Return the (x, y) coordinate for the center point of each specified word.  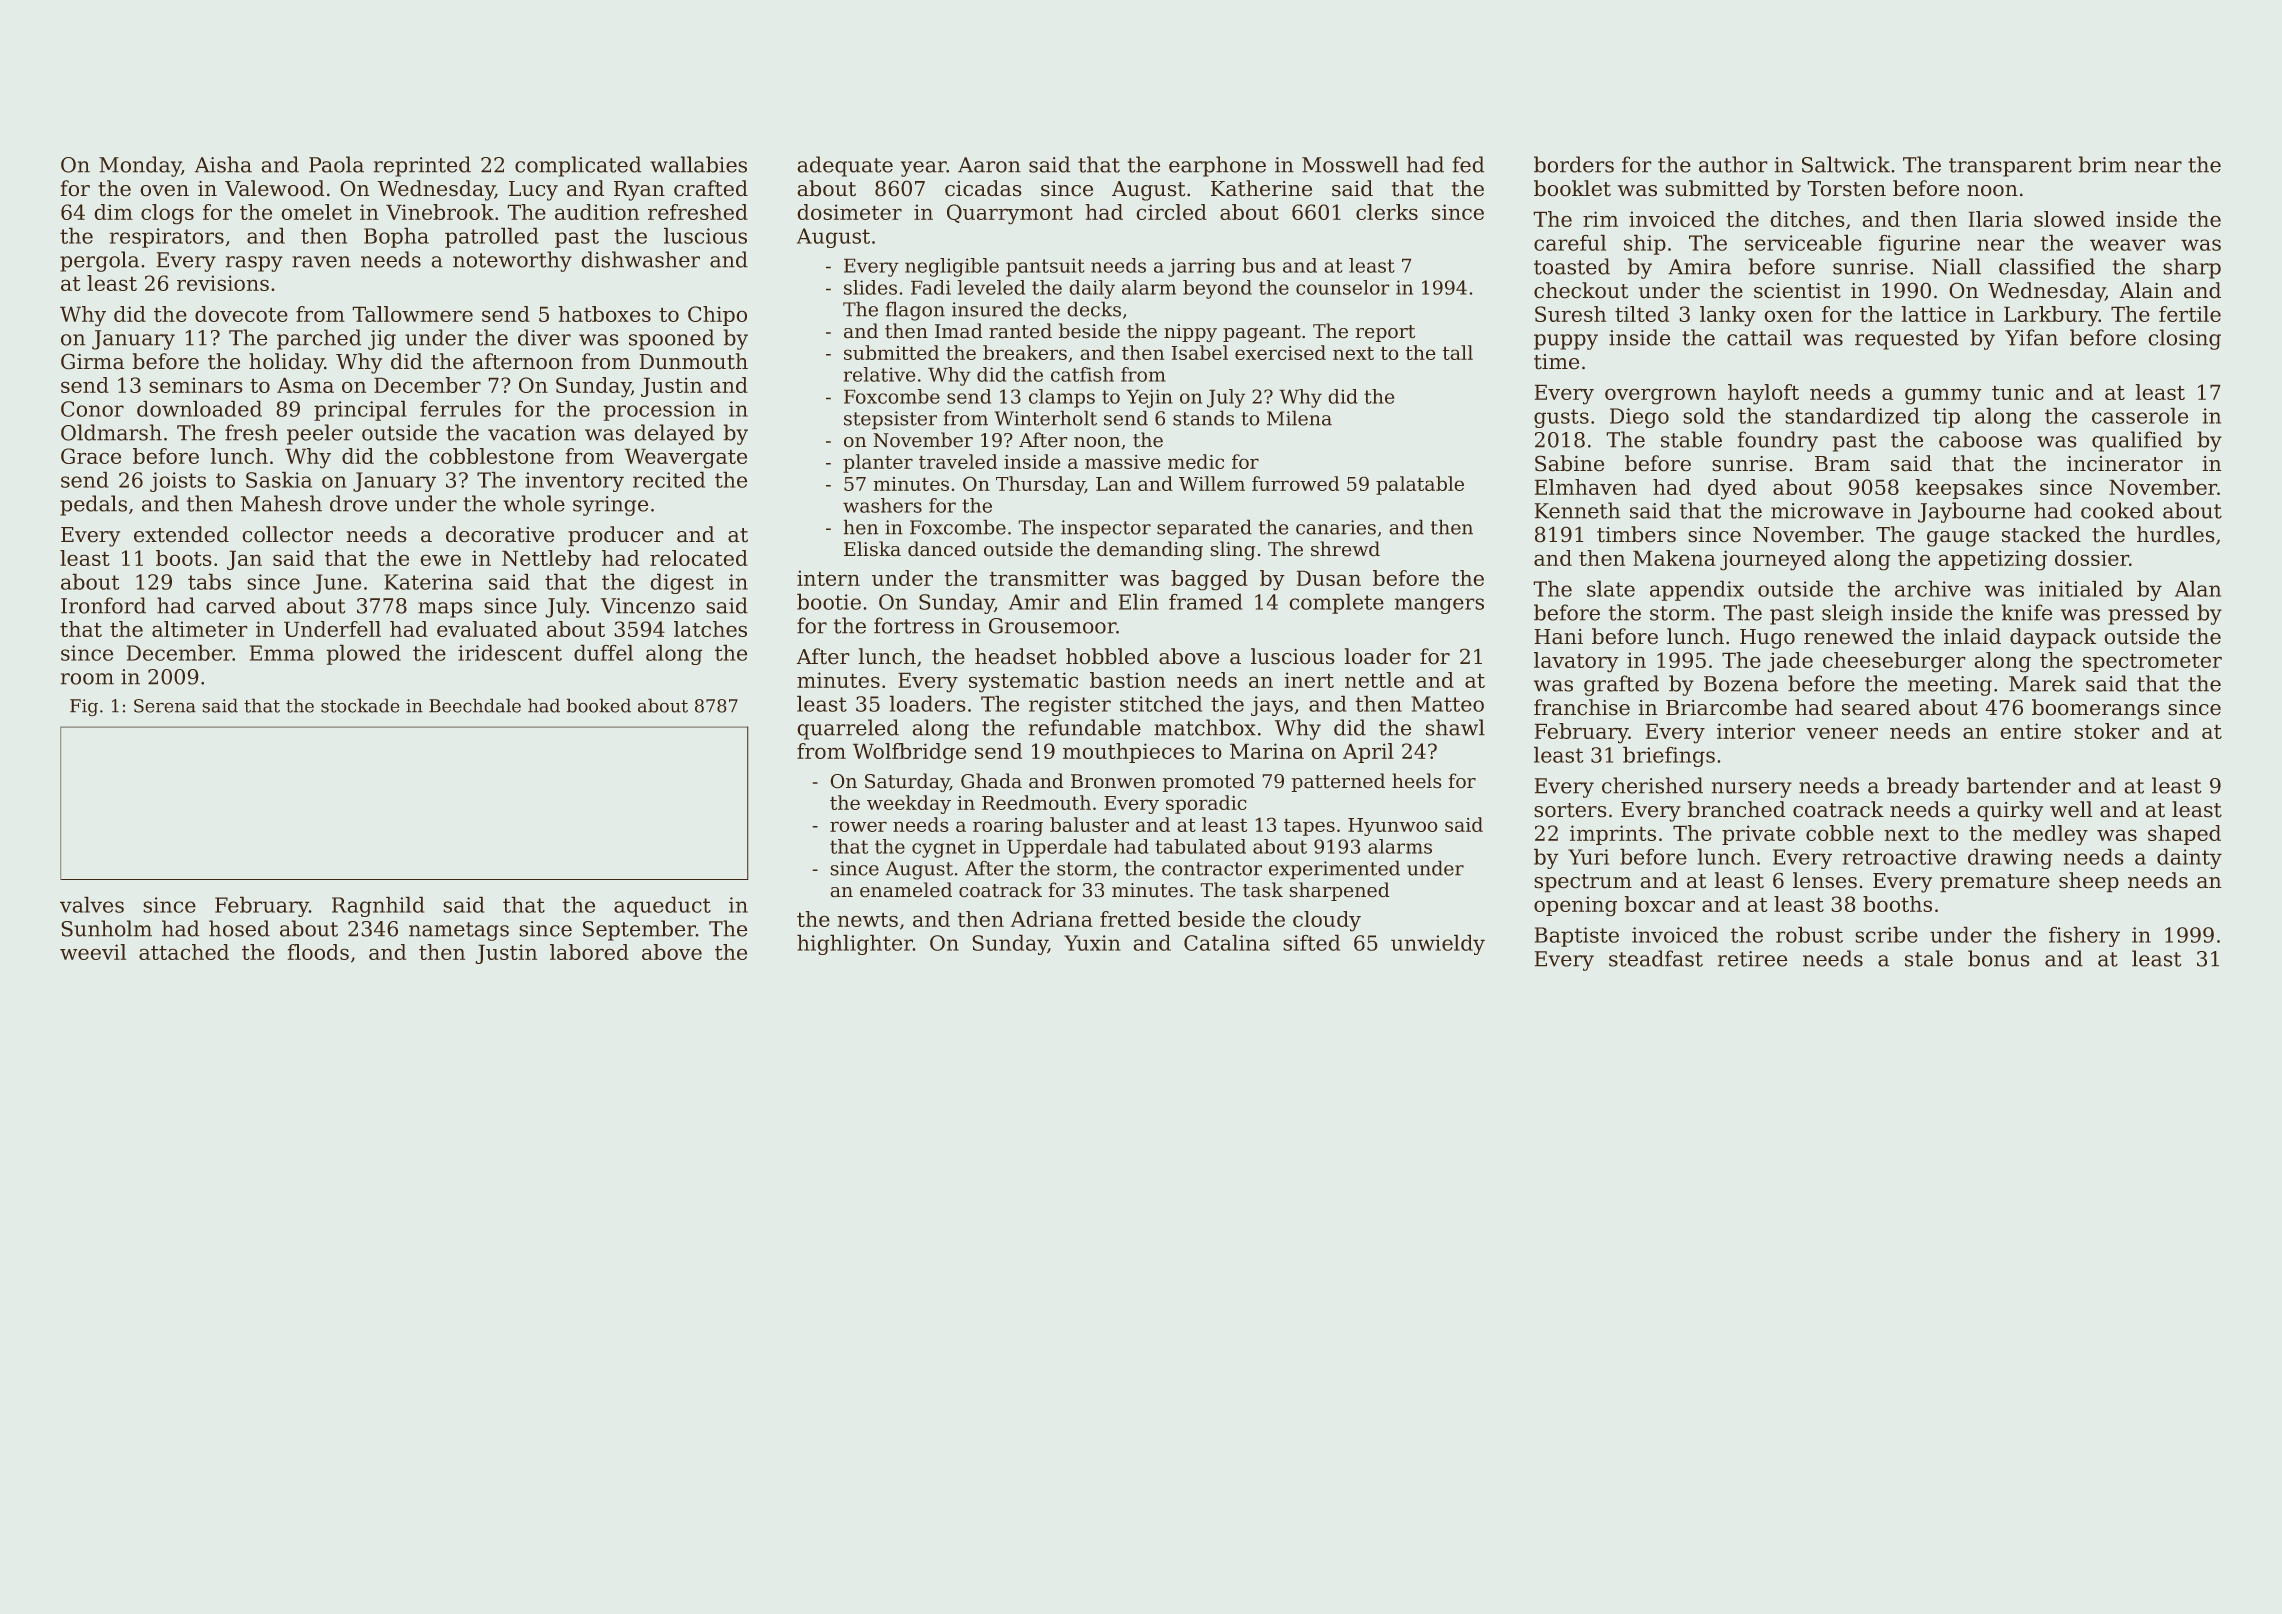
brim (2103, 164)
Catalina (1227, 942)
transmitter (1048, 578)
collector (287, 534)
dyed (1732, 489)
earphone (1217, 166)
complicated (578, 166)
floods (318, 952)
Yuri (1588, 857)
